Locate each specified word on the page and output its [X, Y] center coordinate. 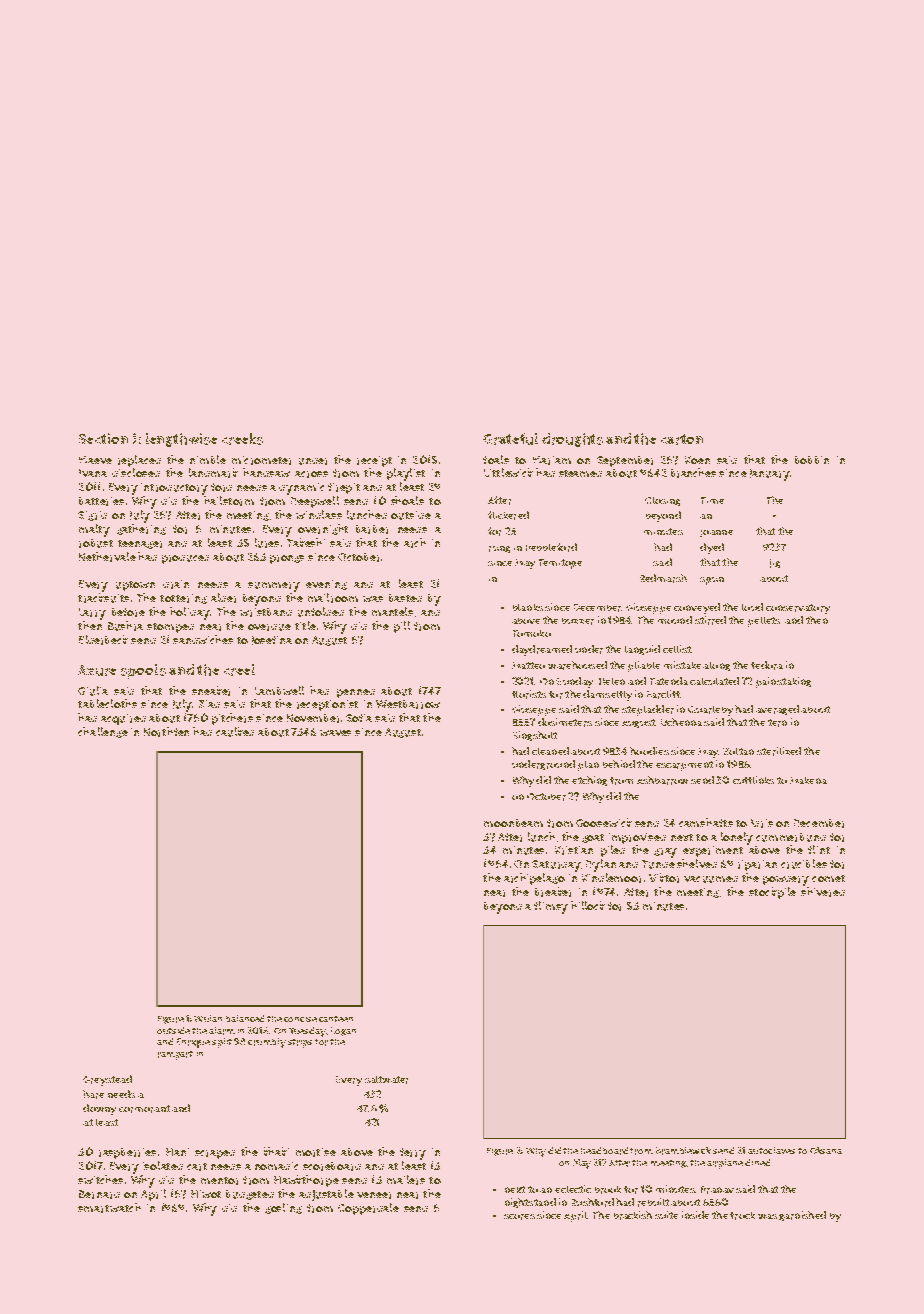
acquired [123, 719]
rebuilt [653, 1202]
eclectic [573, 1189]
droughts [572, 440]
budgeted [250, 1195]
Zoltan [738, 751]
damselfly [607, 695]
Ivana [93, 473]
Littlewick [508, 472]
